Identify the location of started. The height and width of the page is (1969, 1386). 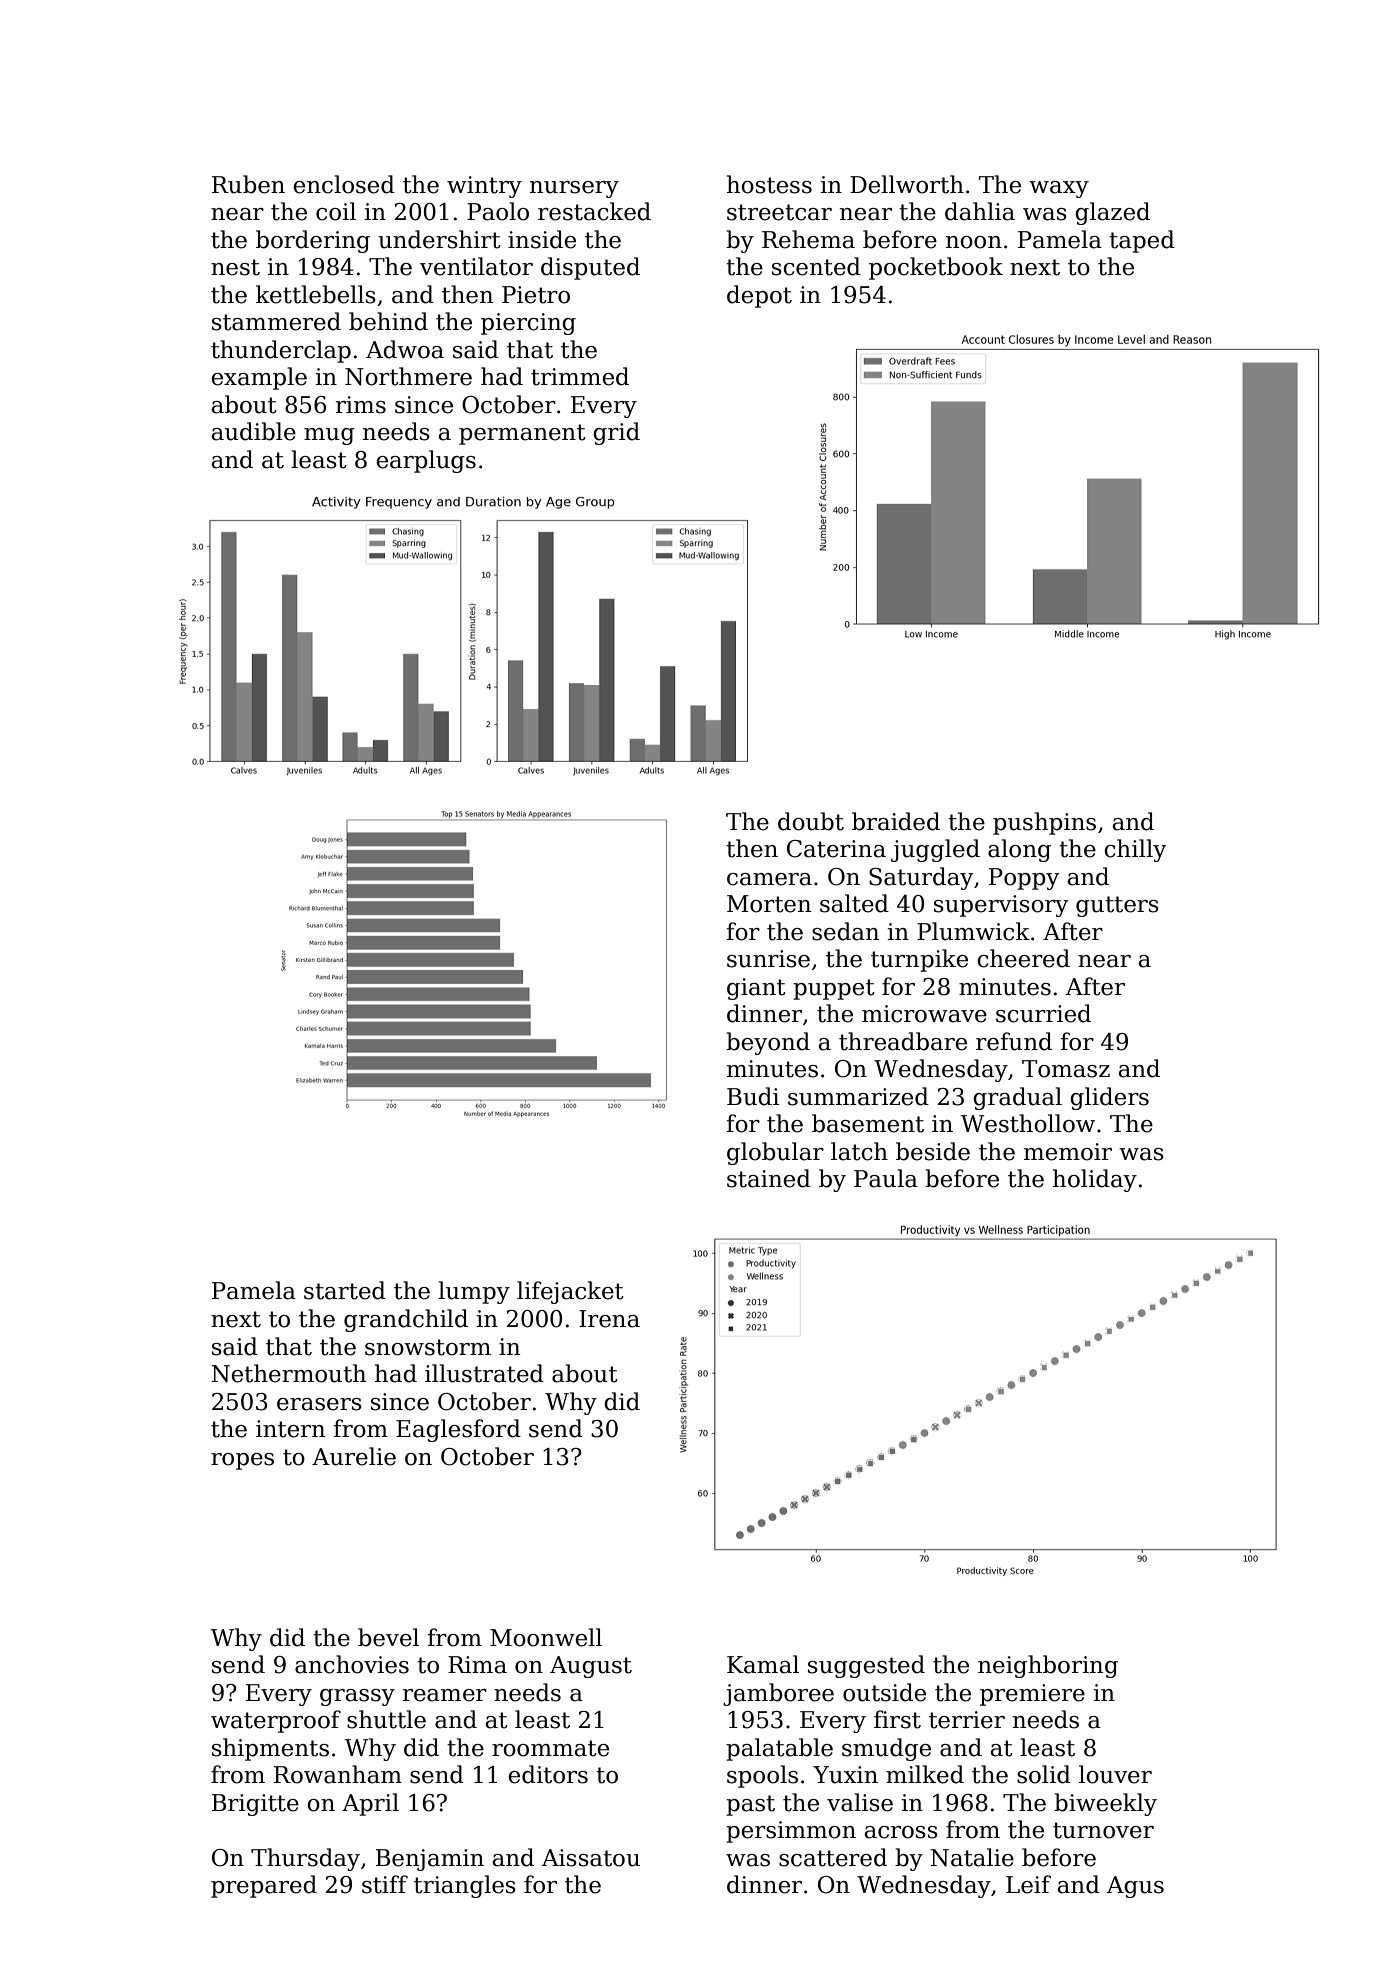
(345, 1290).
